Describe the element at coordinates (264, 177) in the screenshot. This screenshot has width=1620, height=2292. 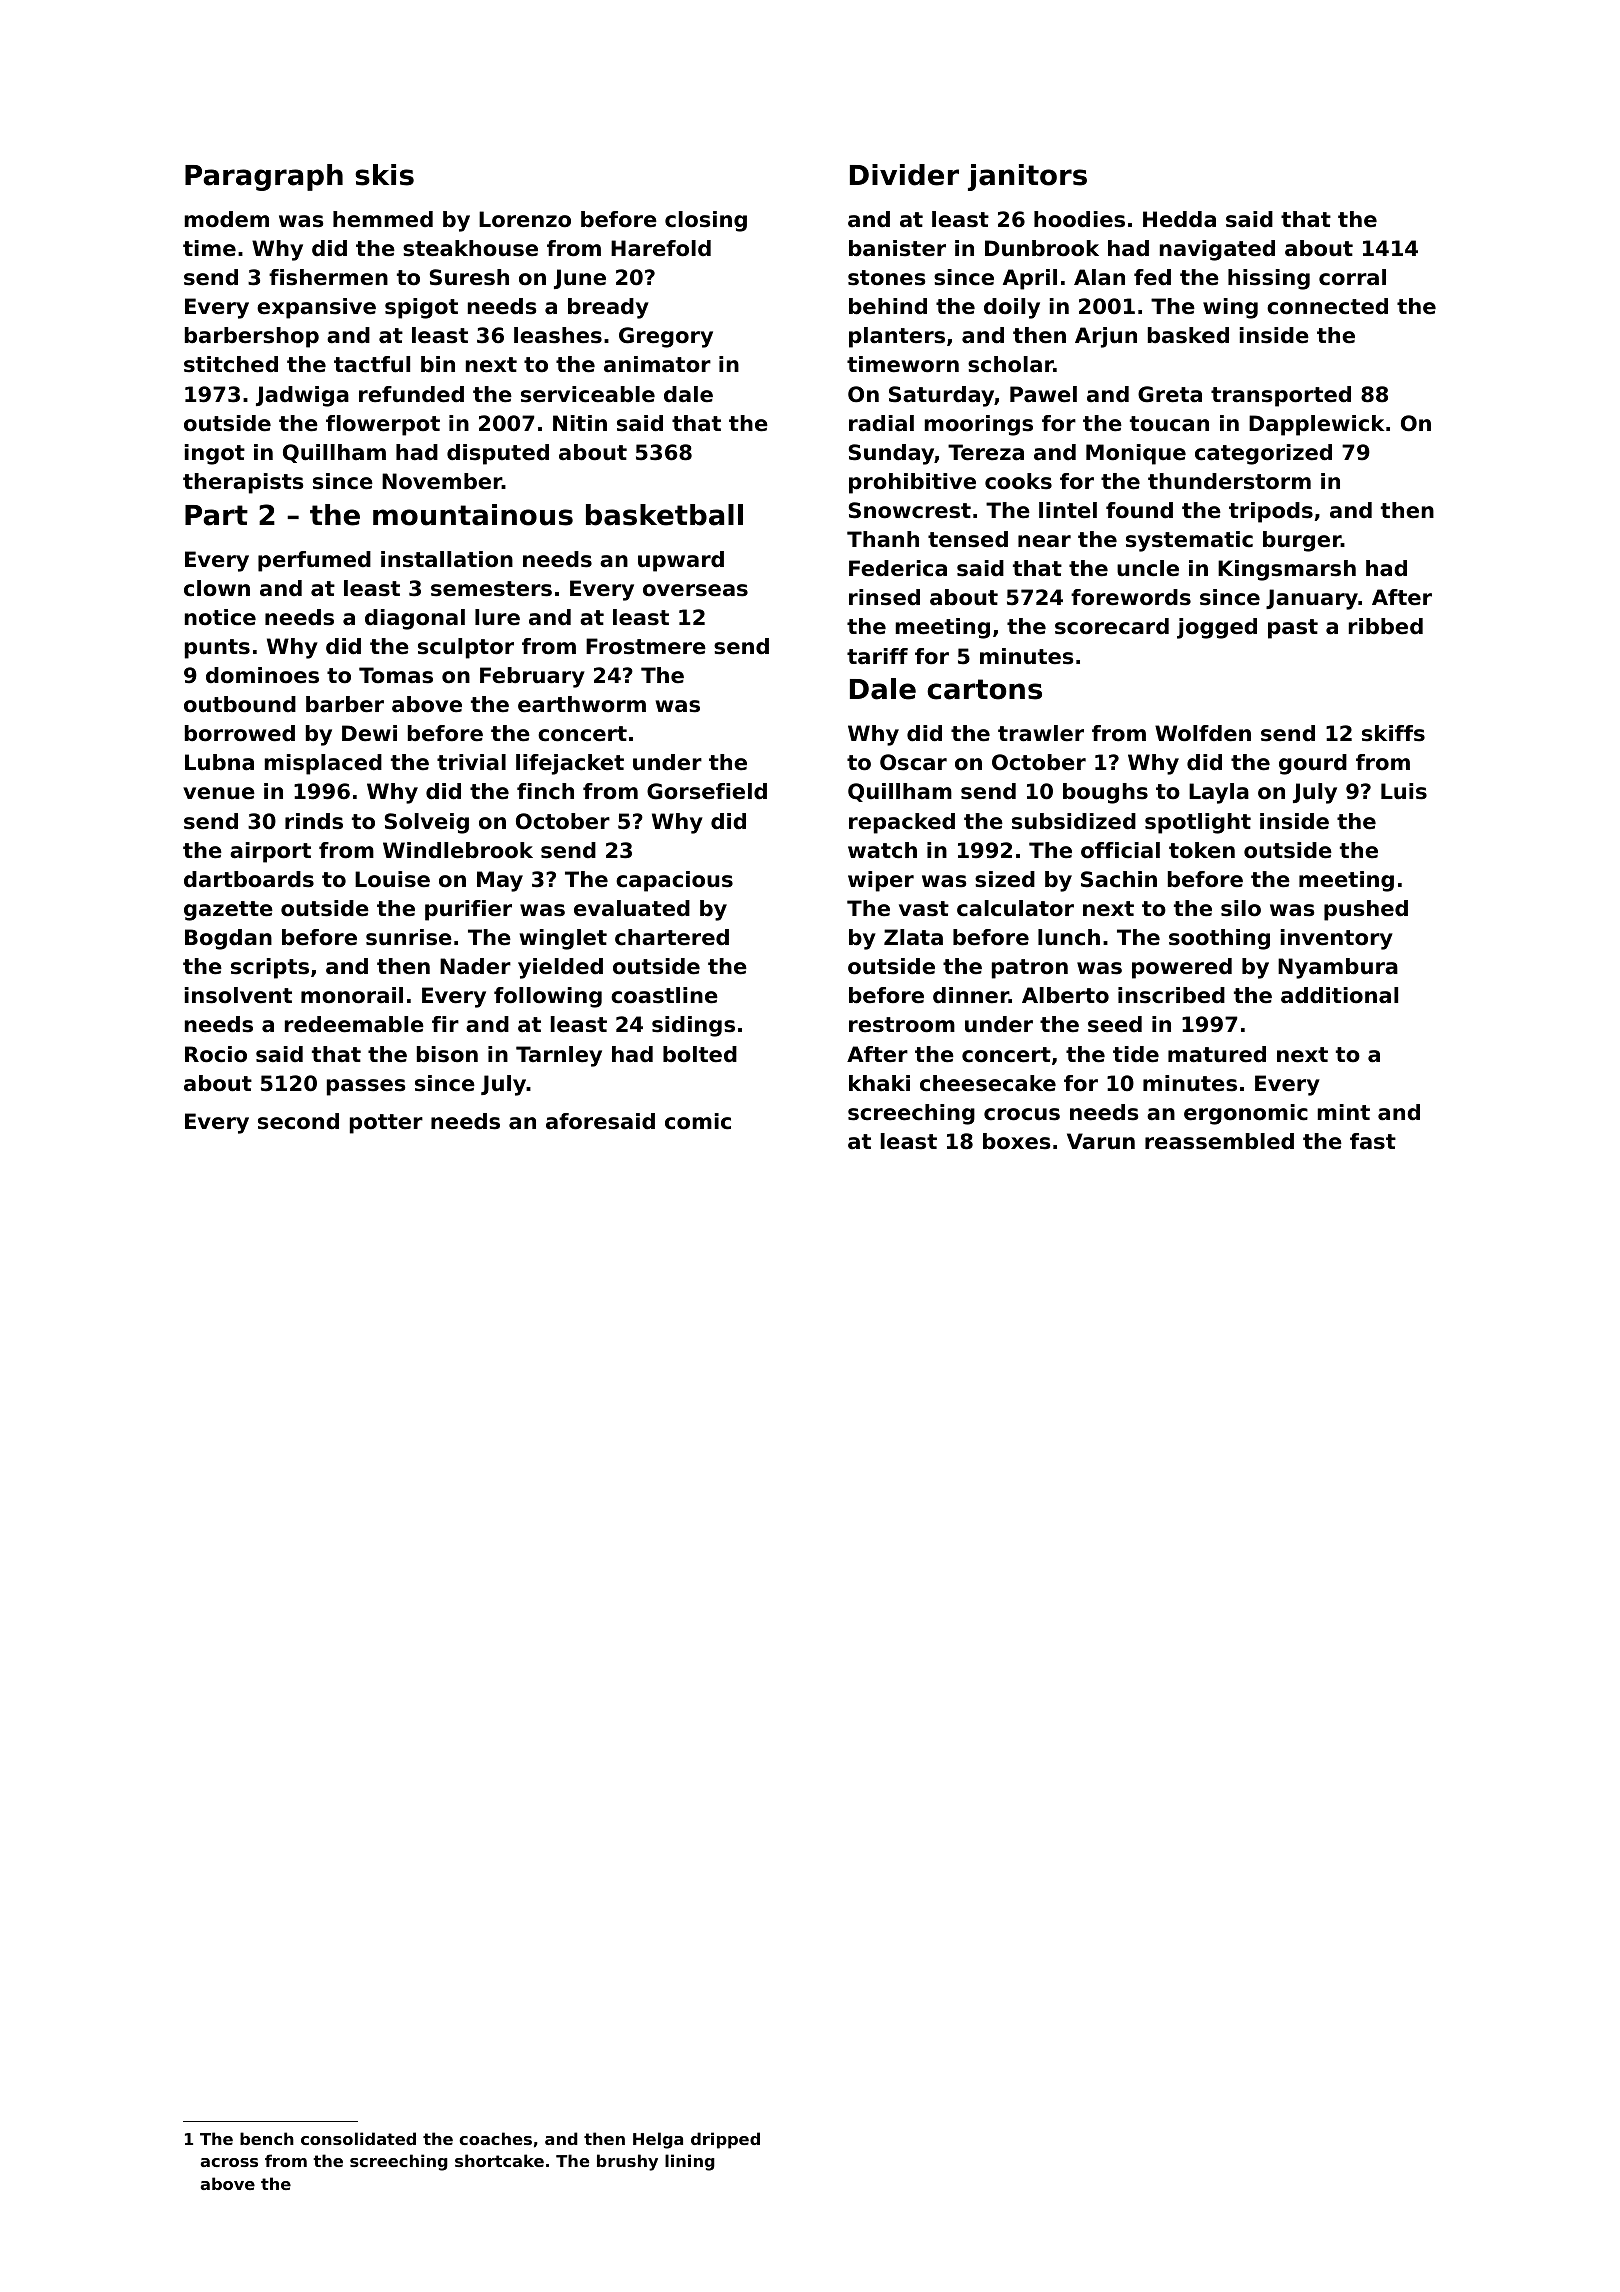
I see `Paragraph` at that location.
